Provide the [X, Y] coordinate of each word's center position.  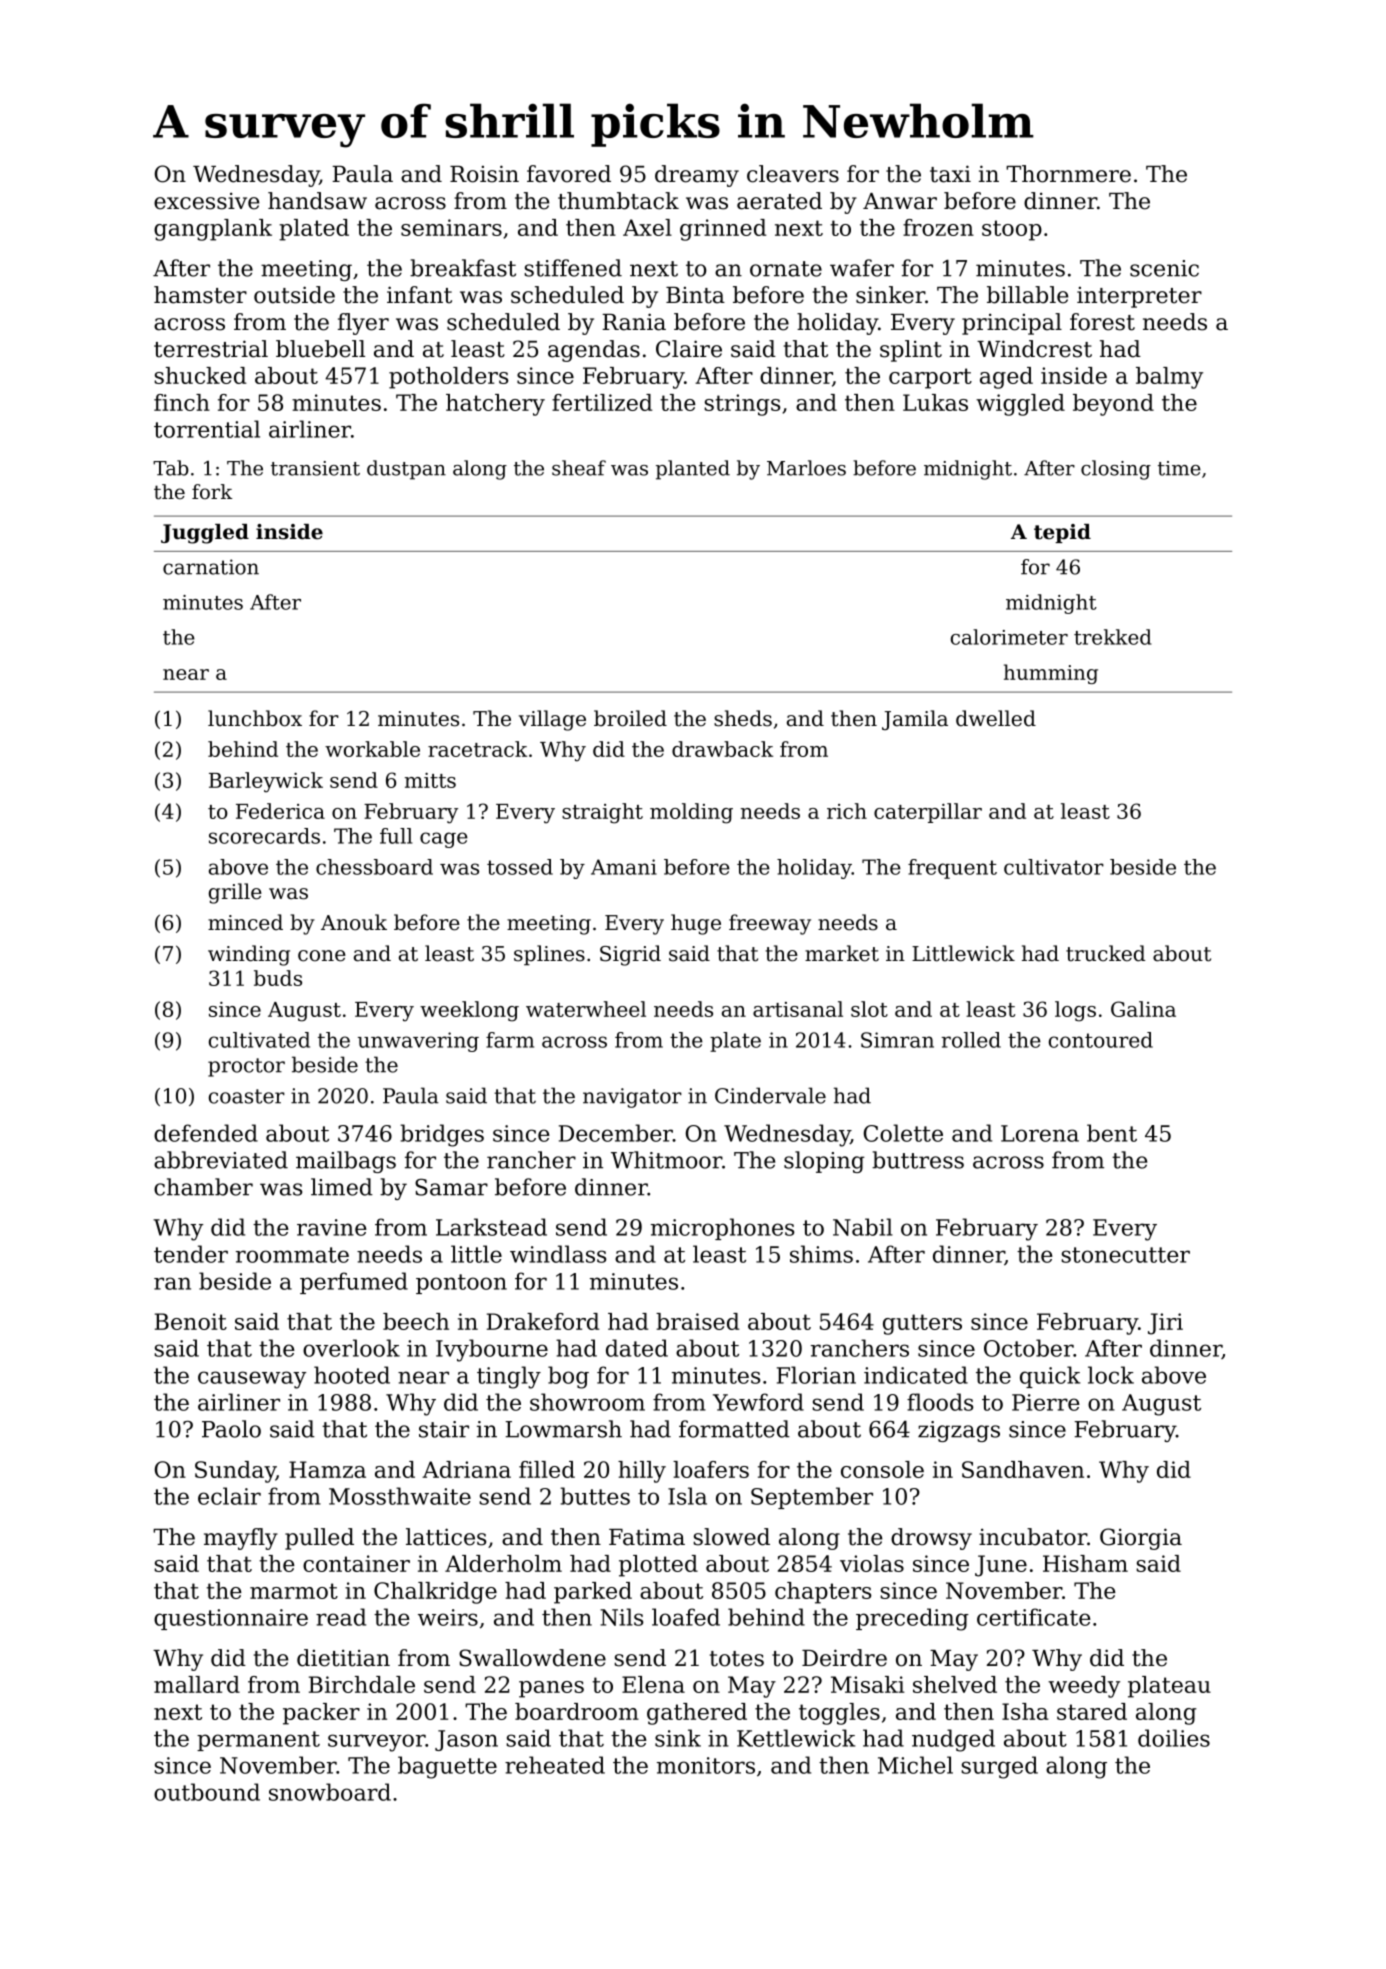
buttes [595, 1496]
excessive [206, 201]
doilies [1174, 1738]
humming [1051, 674]
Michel [915, 1765]
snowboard [330, 1792]
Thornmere [1068, 174]
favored [569, 174]
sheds [743, 718]
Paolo [231, 1429]
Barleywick [266, 782]
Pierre [1046, 1402]
